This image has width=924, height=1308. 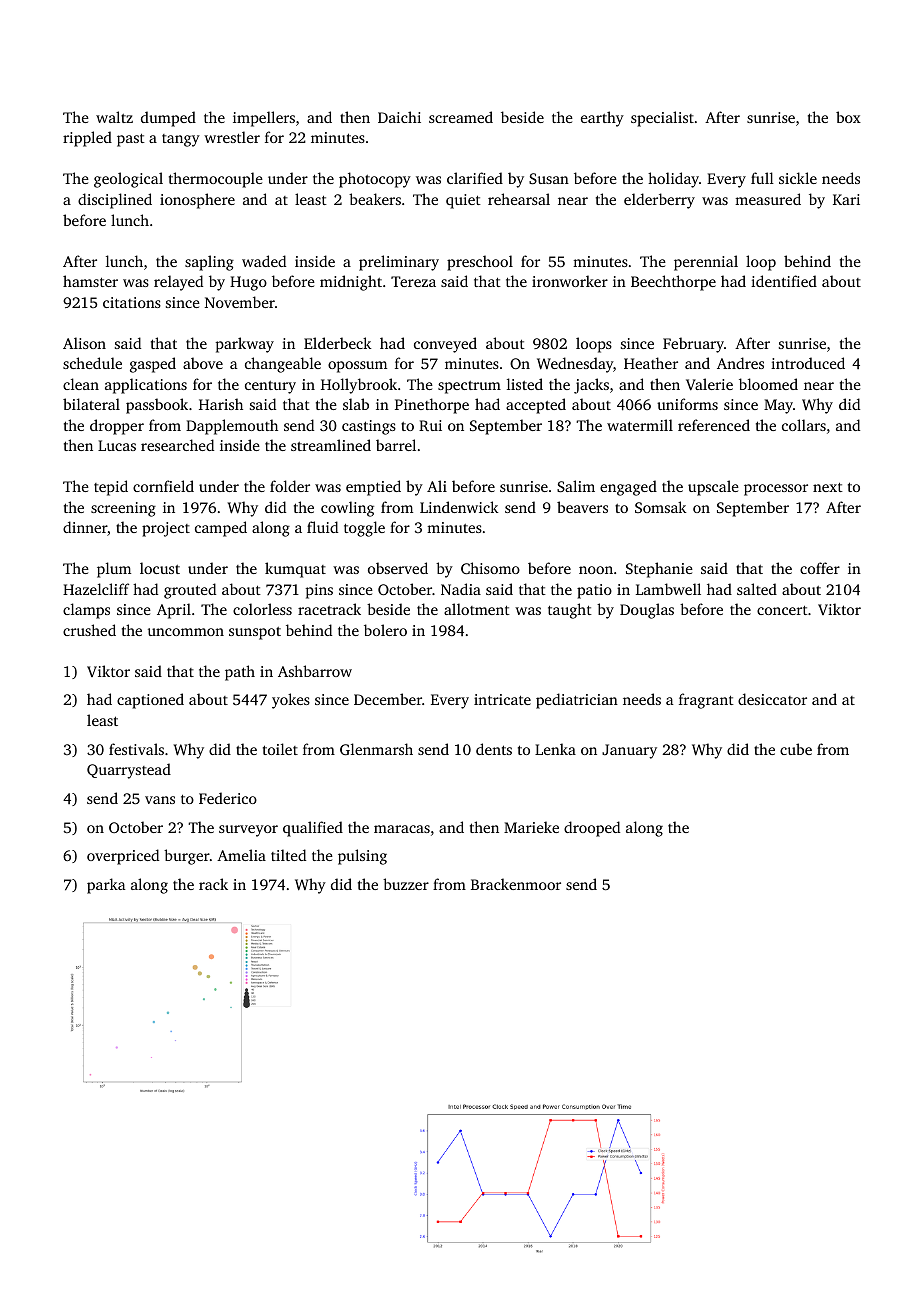 I want to click on parka, so click(x=106, y=886).
